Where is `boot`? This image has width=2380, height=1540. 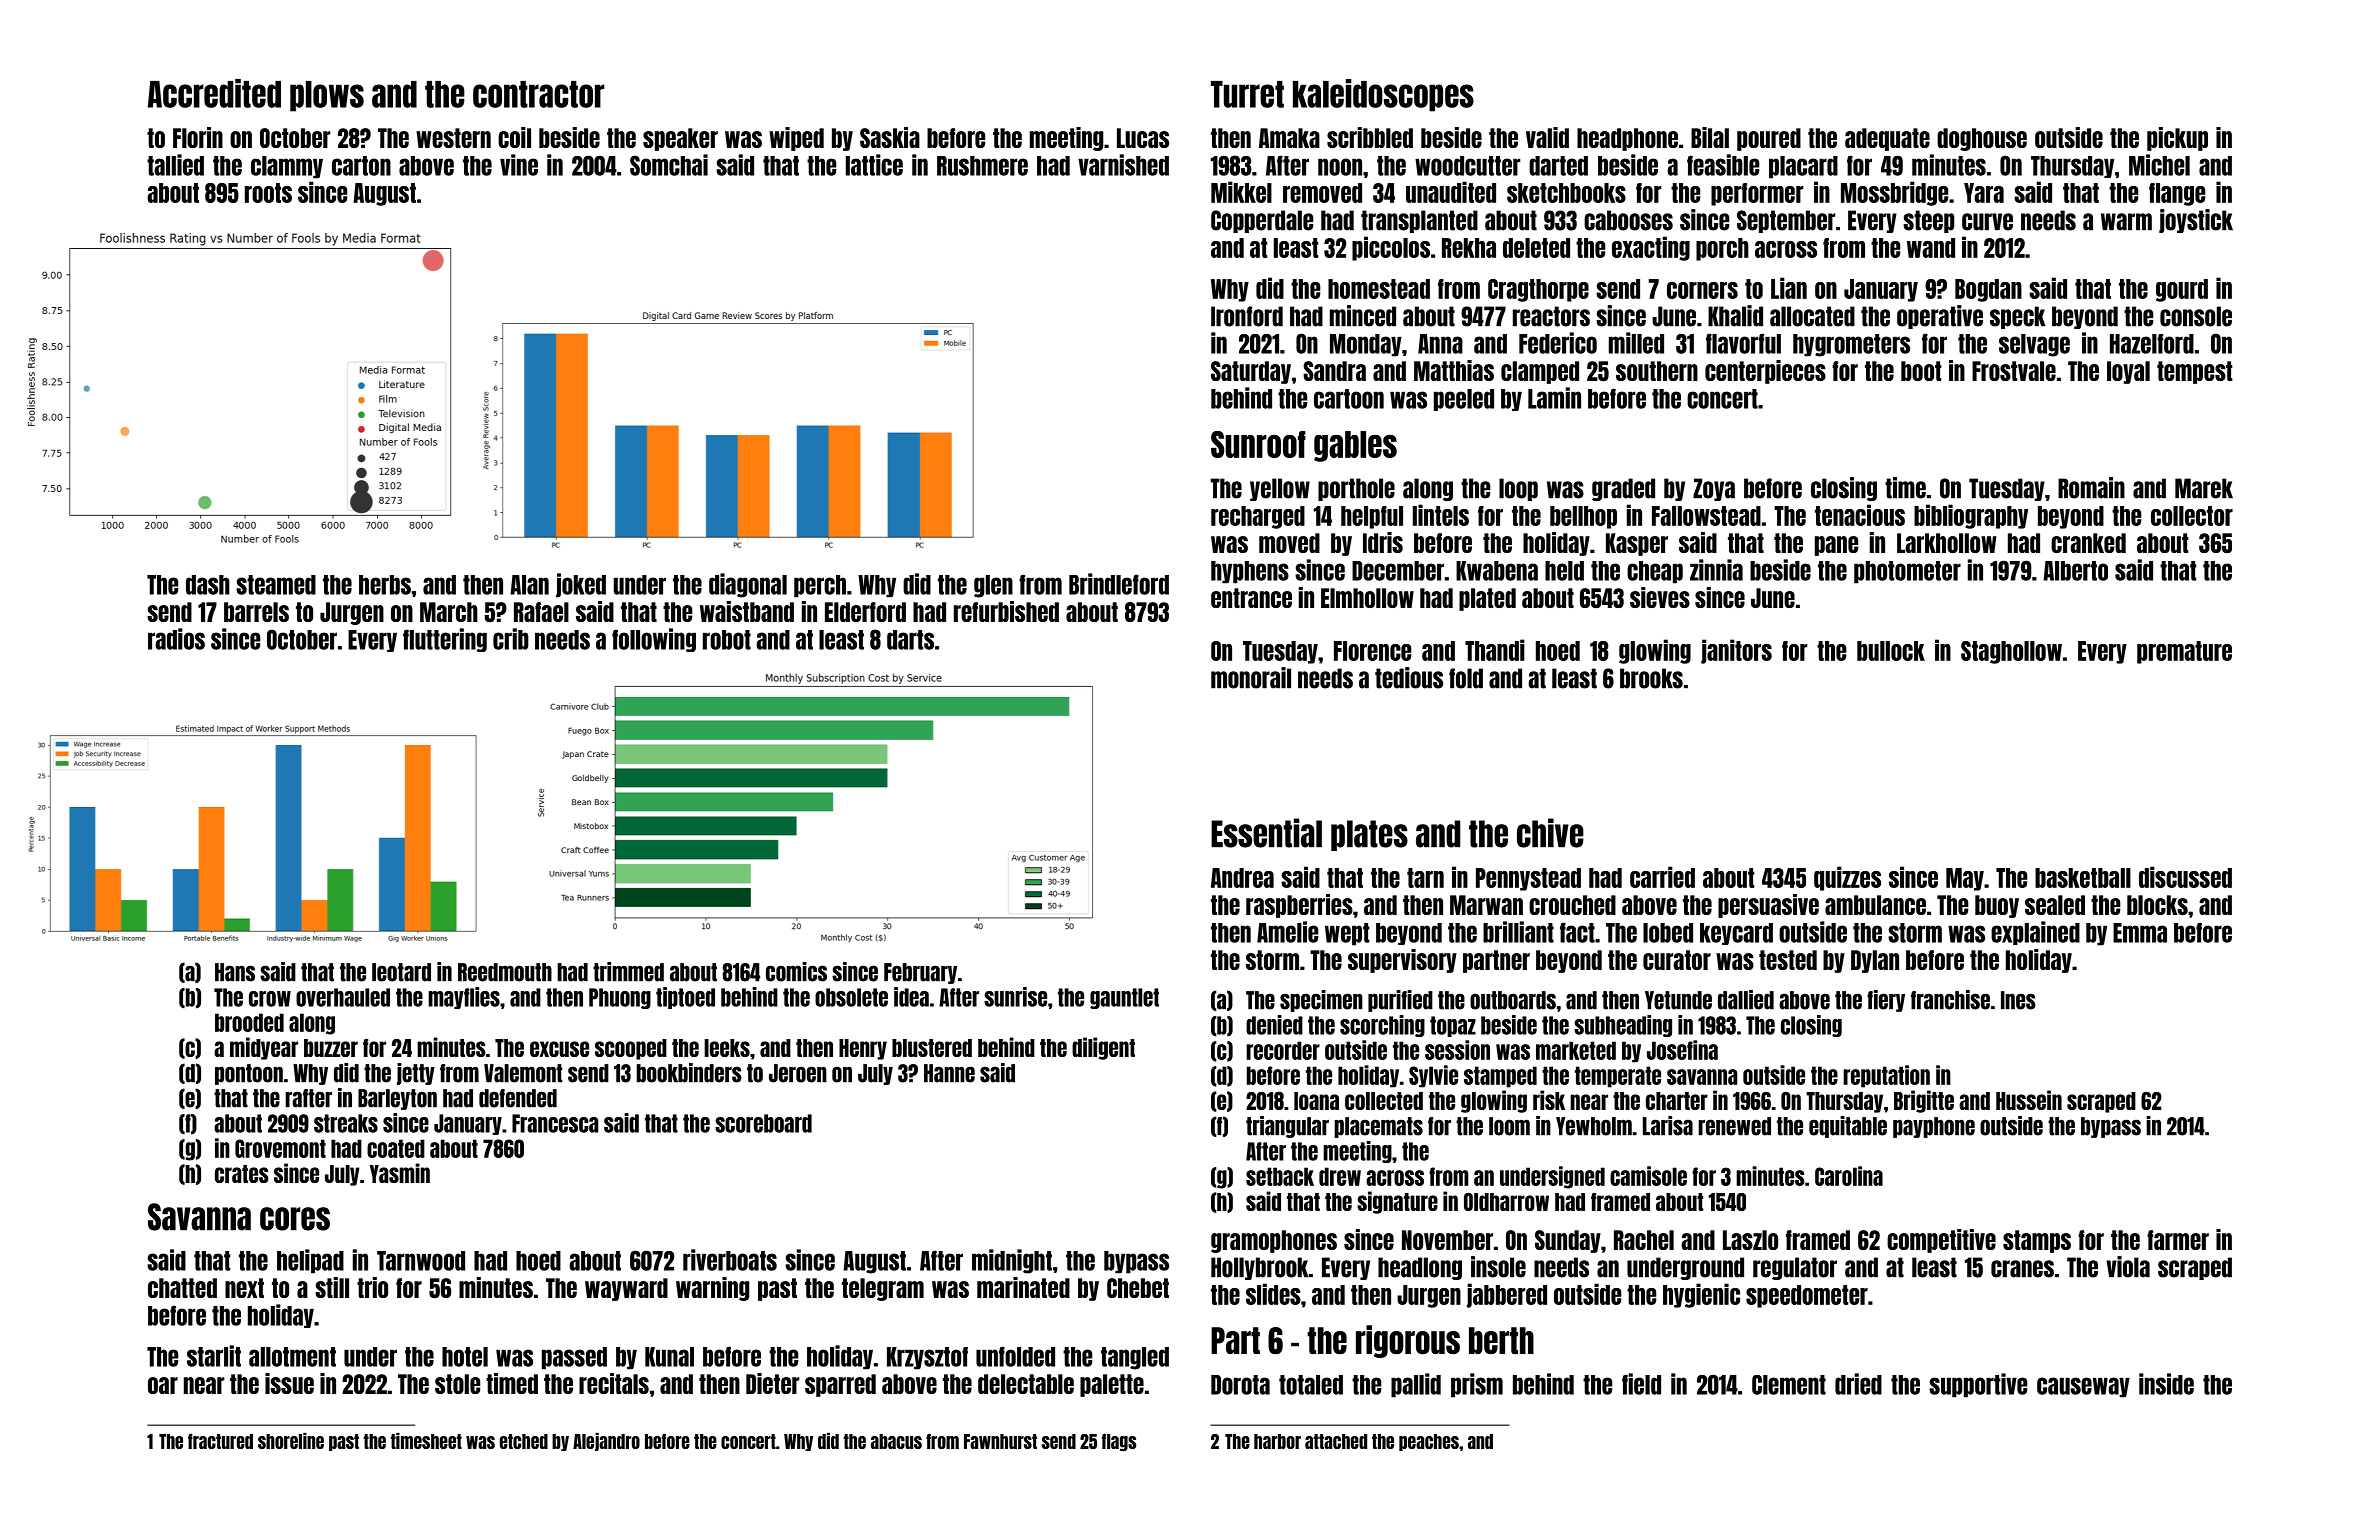
boot is located at coordinates (1921, 371).
